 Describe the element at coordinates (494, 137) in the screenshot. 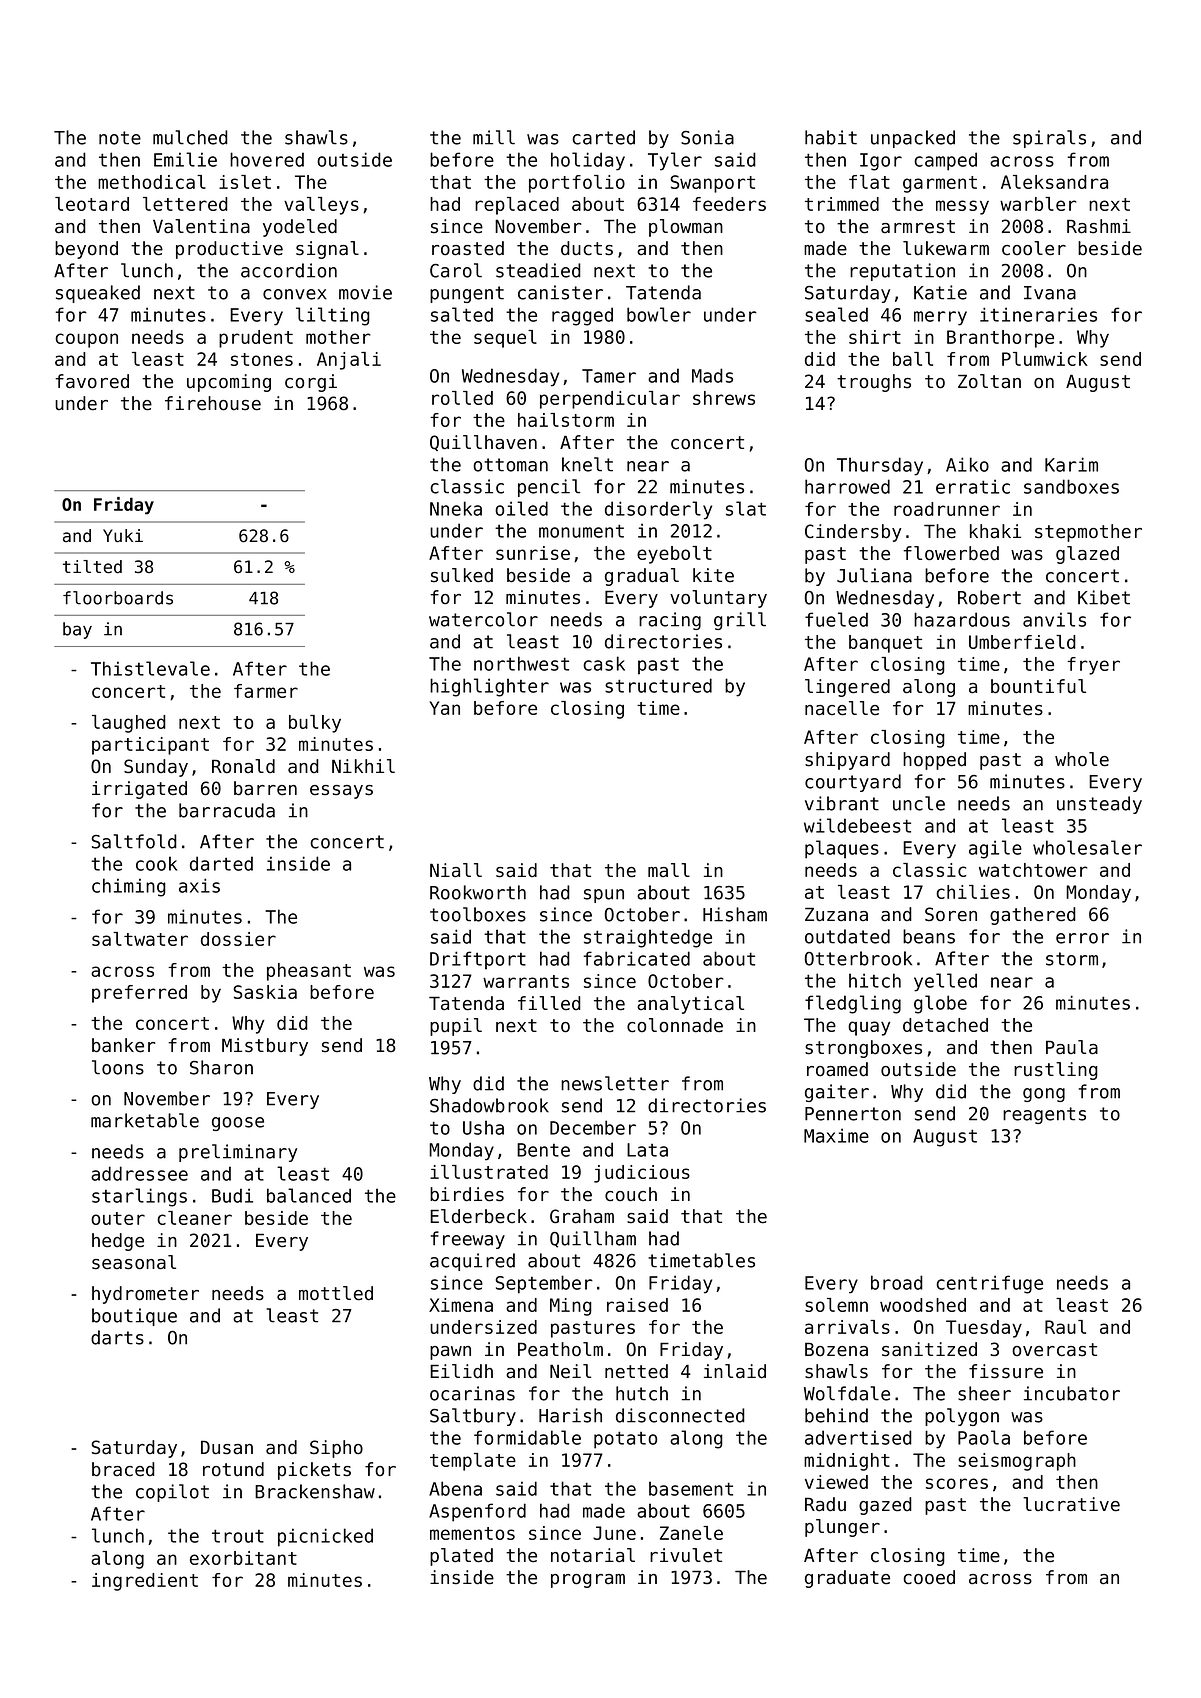

I see `mill` at that location.
